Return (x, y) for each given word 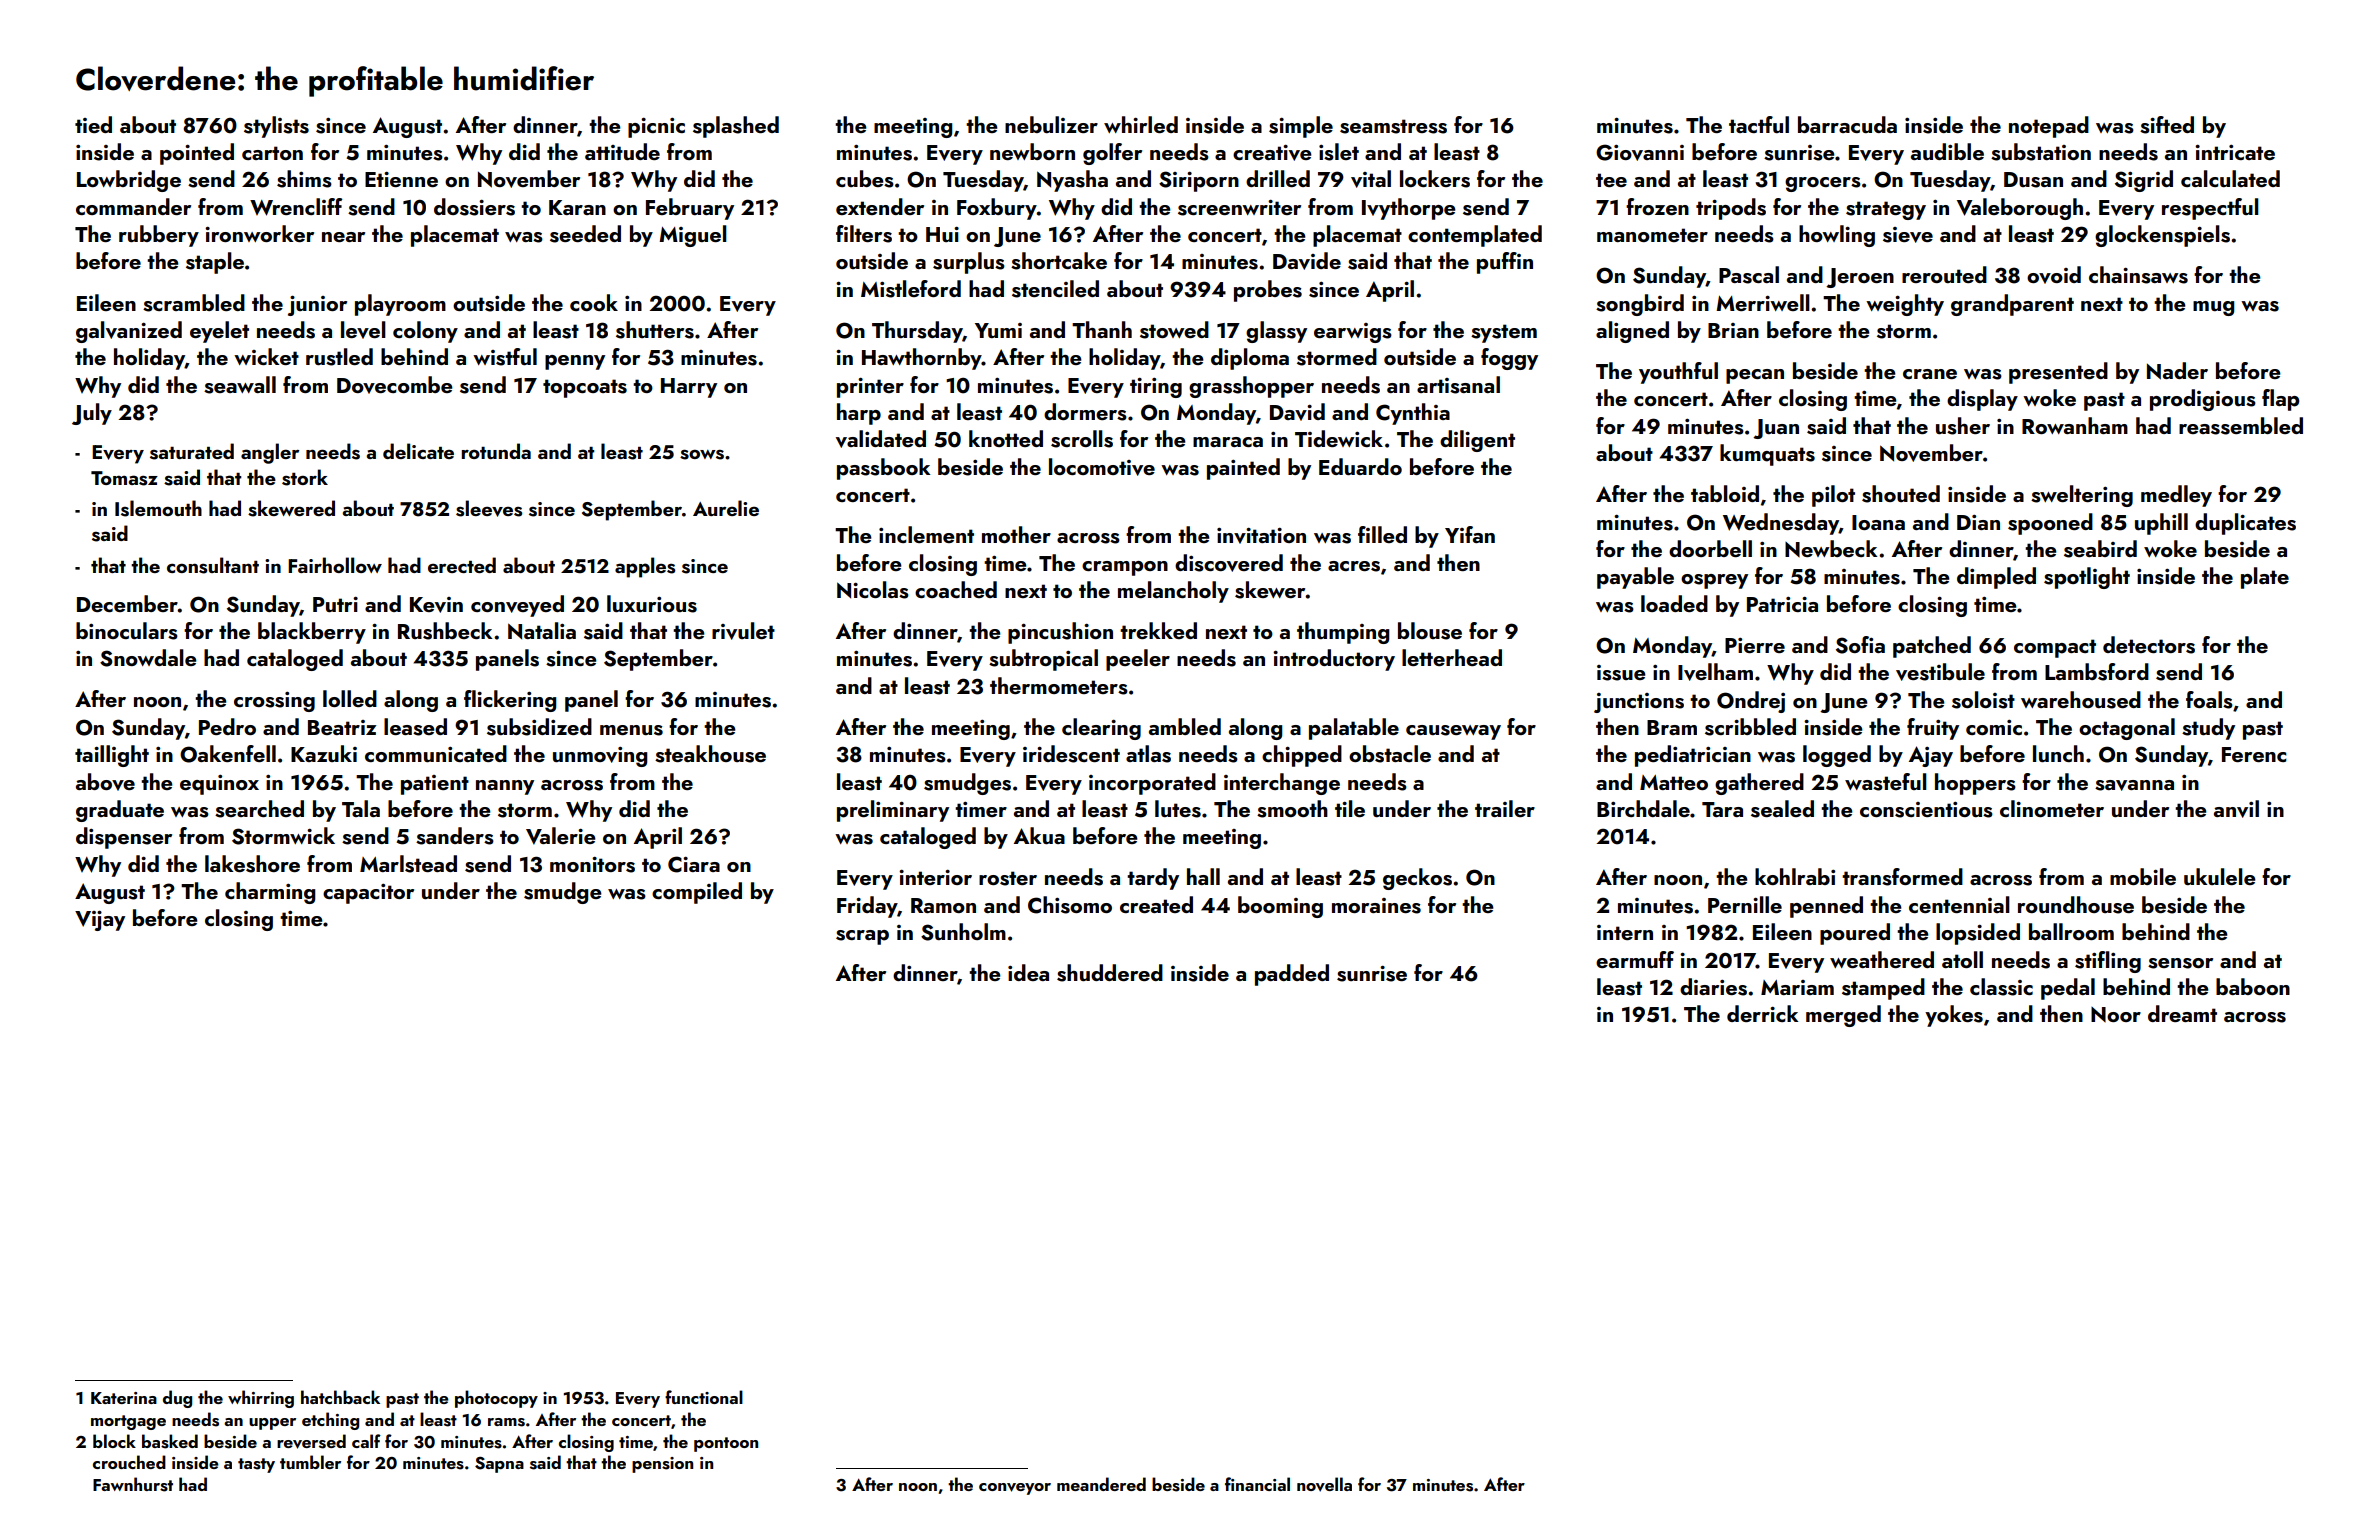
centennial (1959, 904)
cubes (865, 179)
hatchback (340, 1397)
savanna (2134, 785)
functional (704, 1397)
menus (631, 730)
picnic (656, 128)
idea (1028, 972)
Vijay (100, 921)
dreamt (2182, 1013)
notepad (2049, 127)
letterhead (1452, 657)
